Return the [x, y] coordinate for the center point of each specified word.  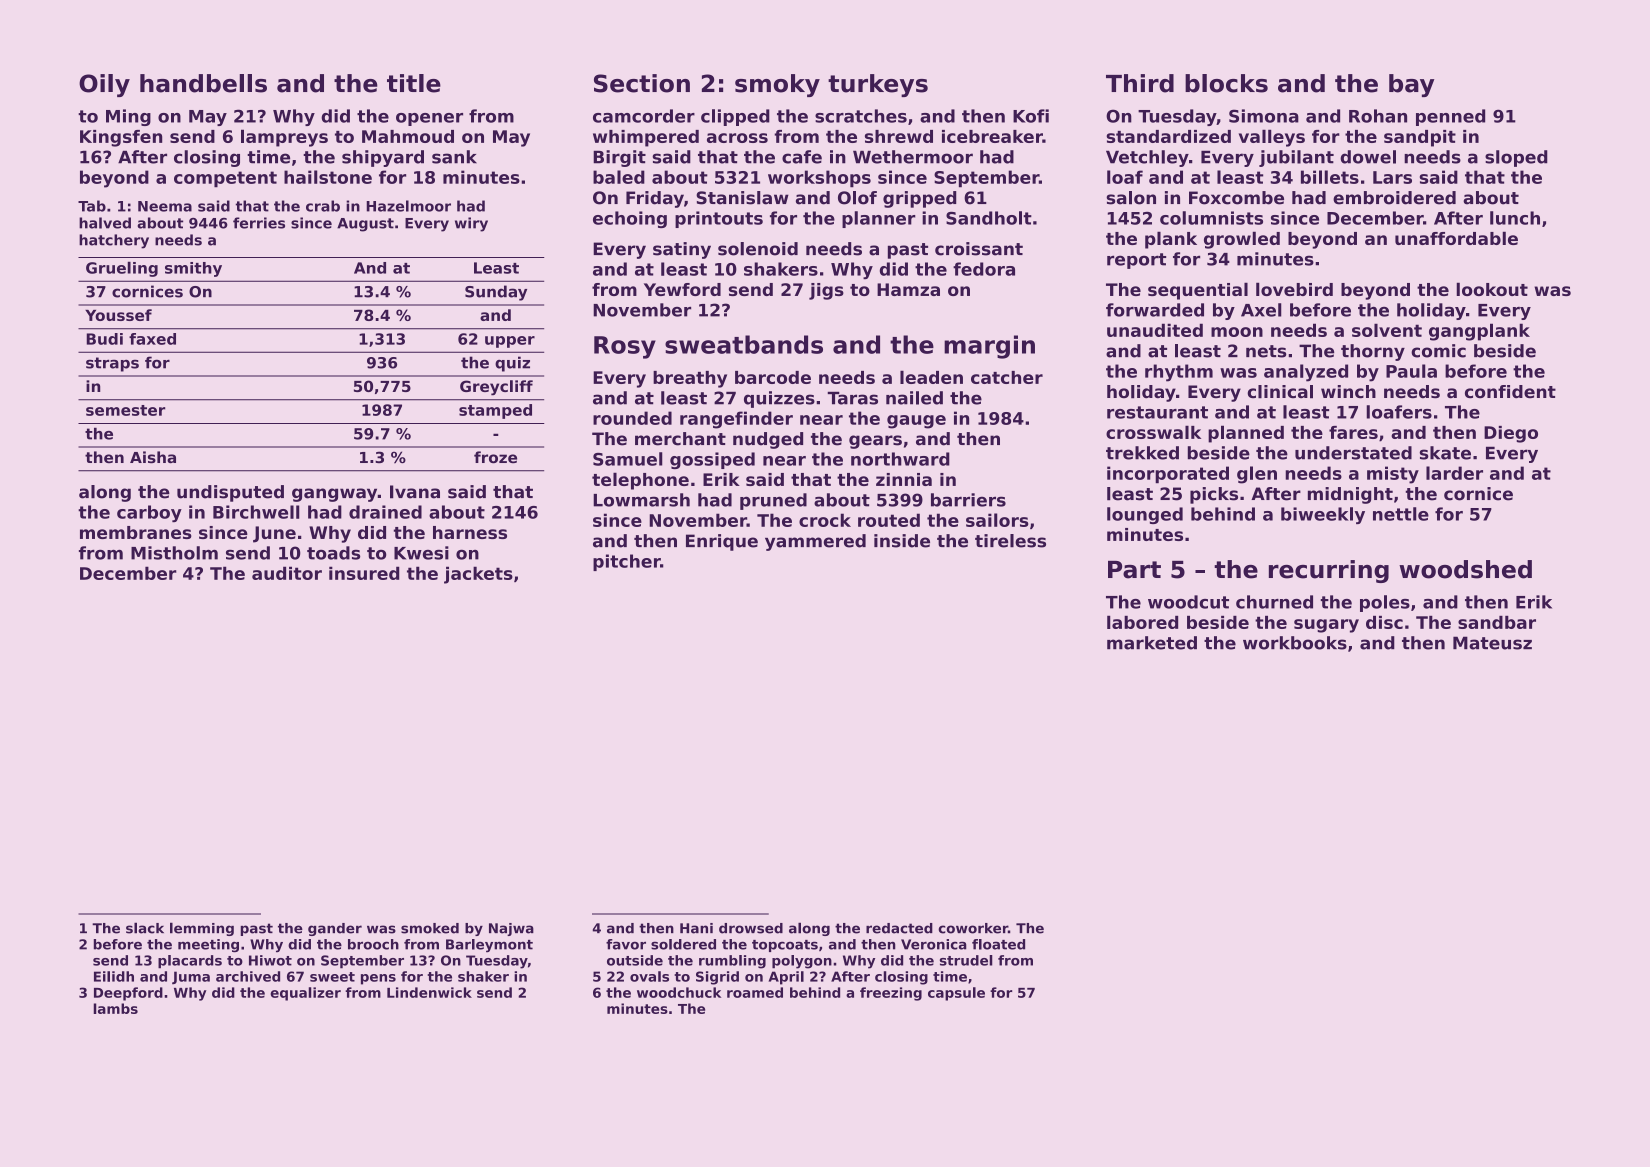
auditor [287, 573]
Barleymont [489, 945]
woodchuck [679, 992]
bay [1411, 85]
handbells [203, 83]
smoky [777, 85]
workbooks [1295, 643]
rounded [632, 418]
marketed [1152, 643]
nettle [1401, 514]
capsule [956, 994]
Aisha [153, 457]
